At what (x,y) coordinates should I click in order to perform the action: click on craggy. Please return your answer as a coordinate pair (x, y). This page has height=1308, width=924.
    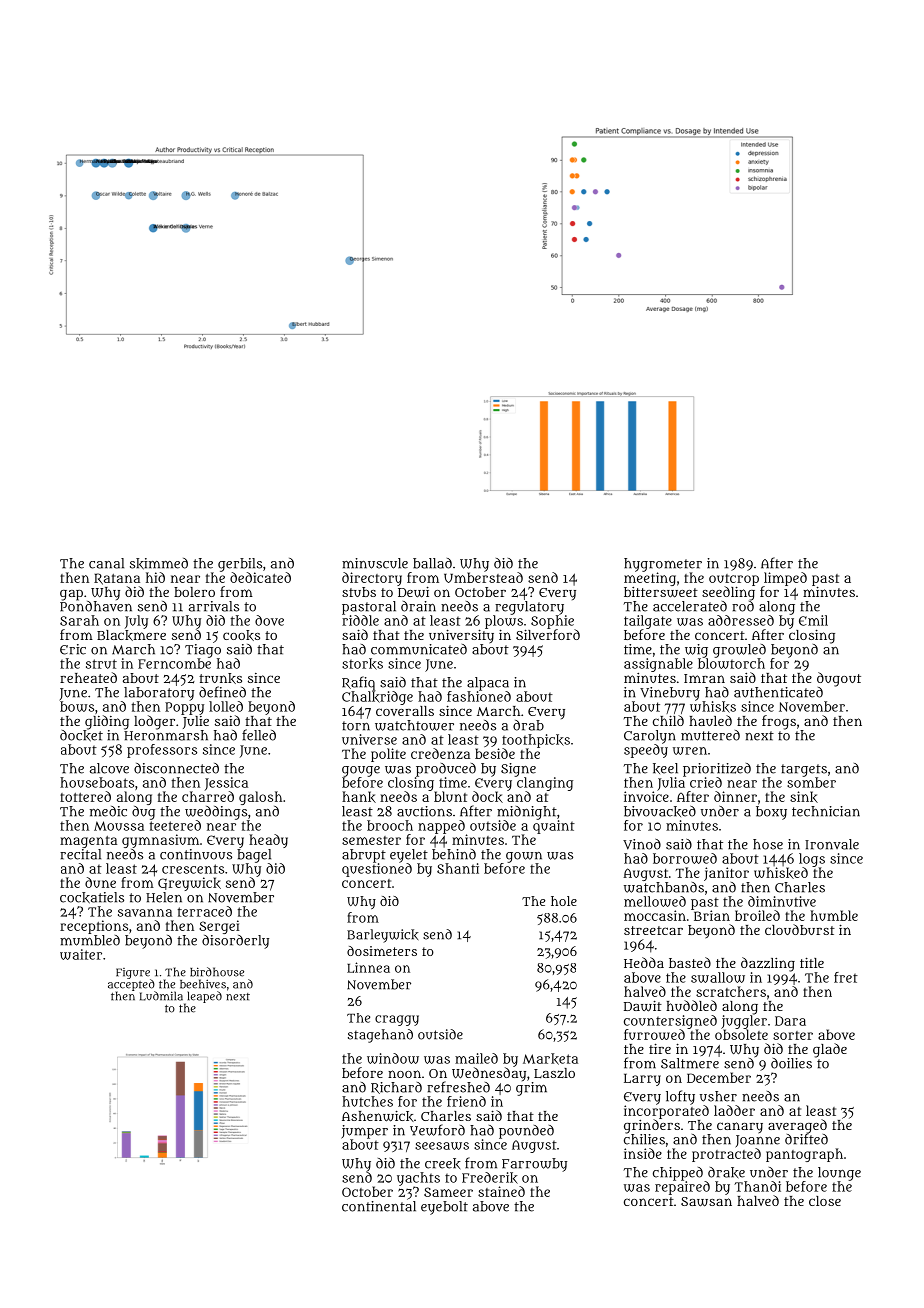
    Looking at the image, I should click on (397, 1020).
